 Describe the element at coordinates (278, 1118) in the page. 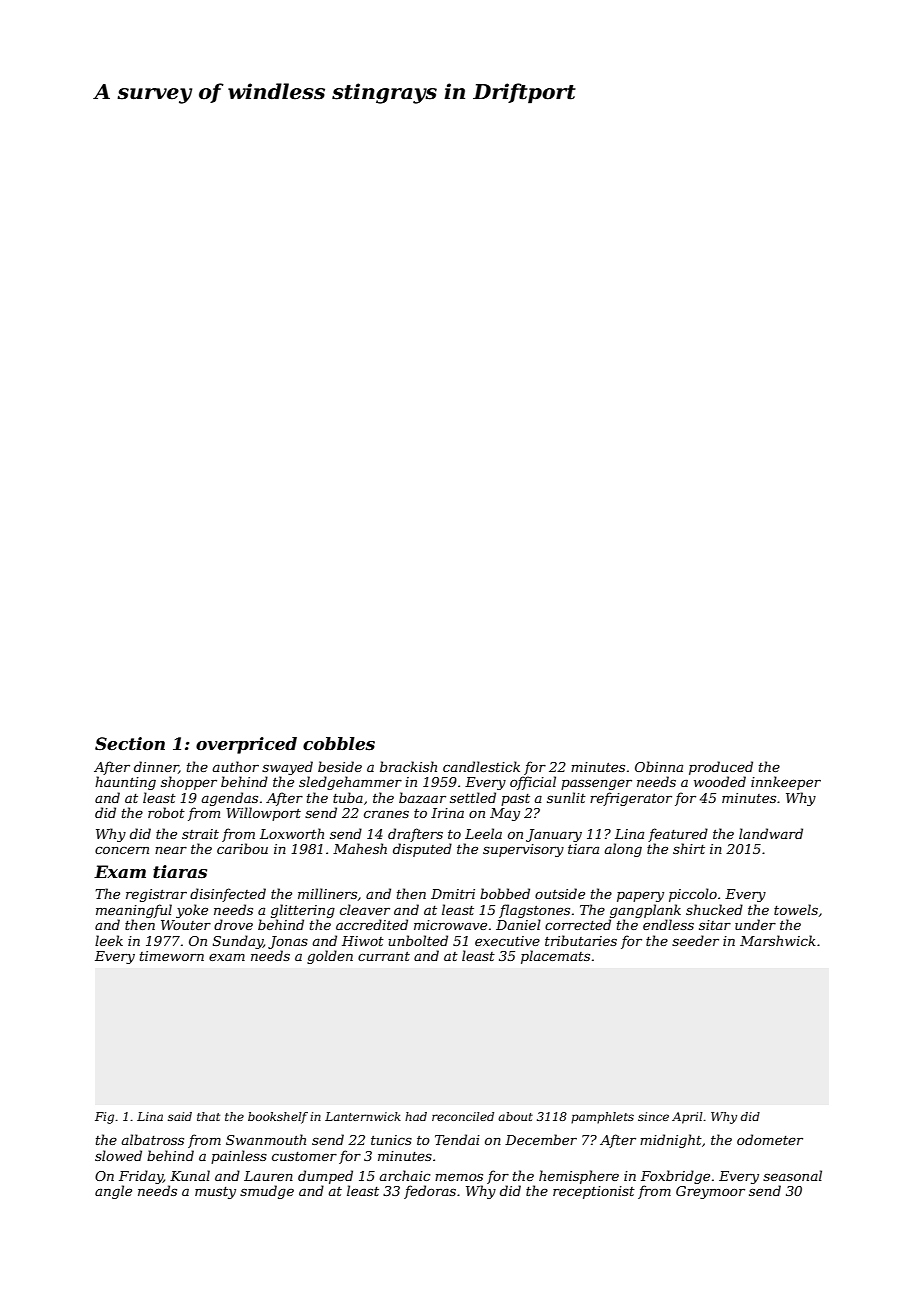

I see `bookshelf` at that location.
